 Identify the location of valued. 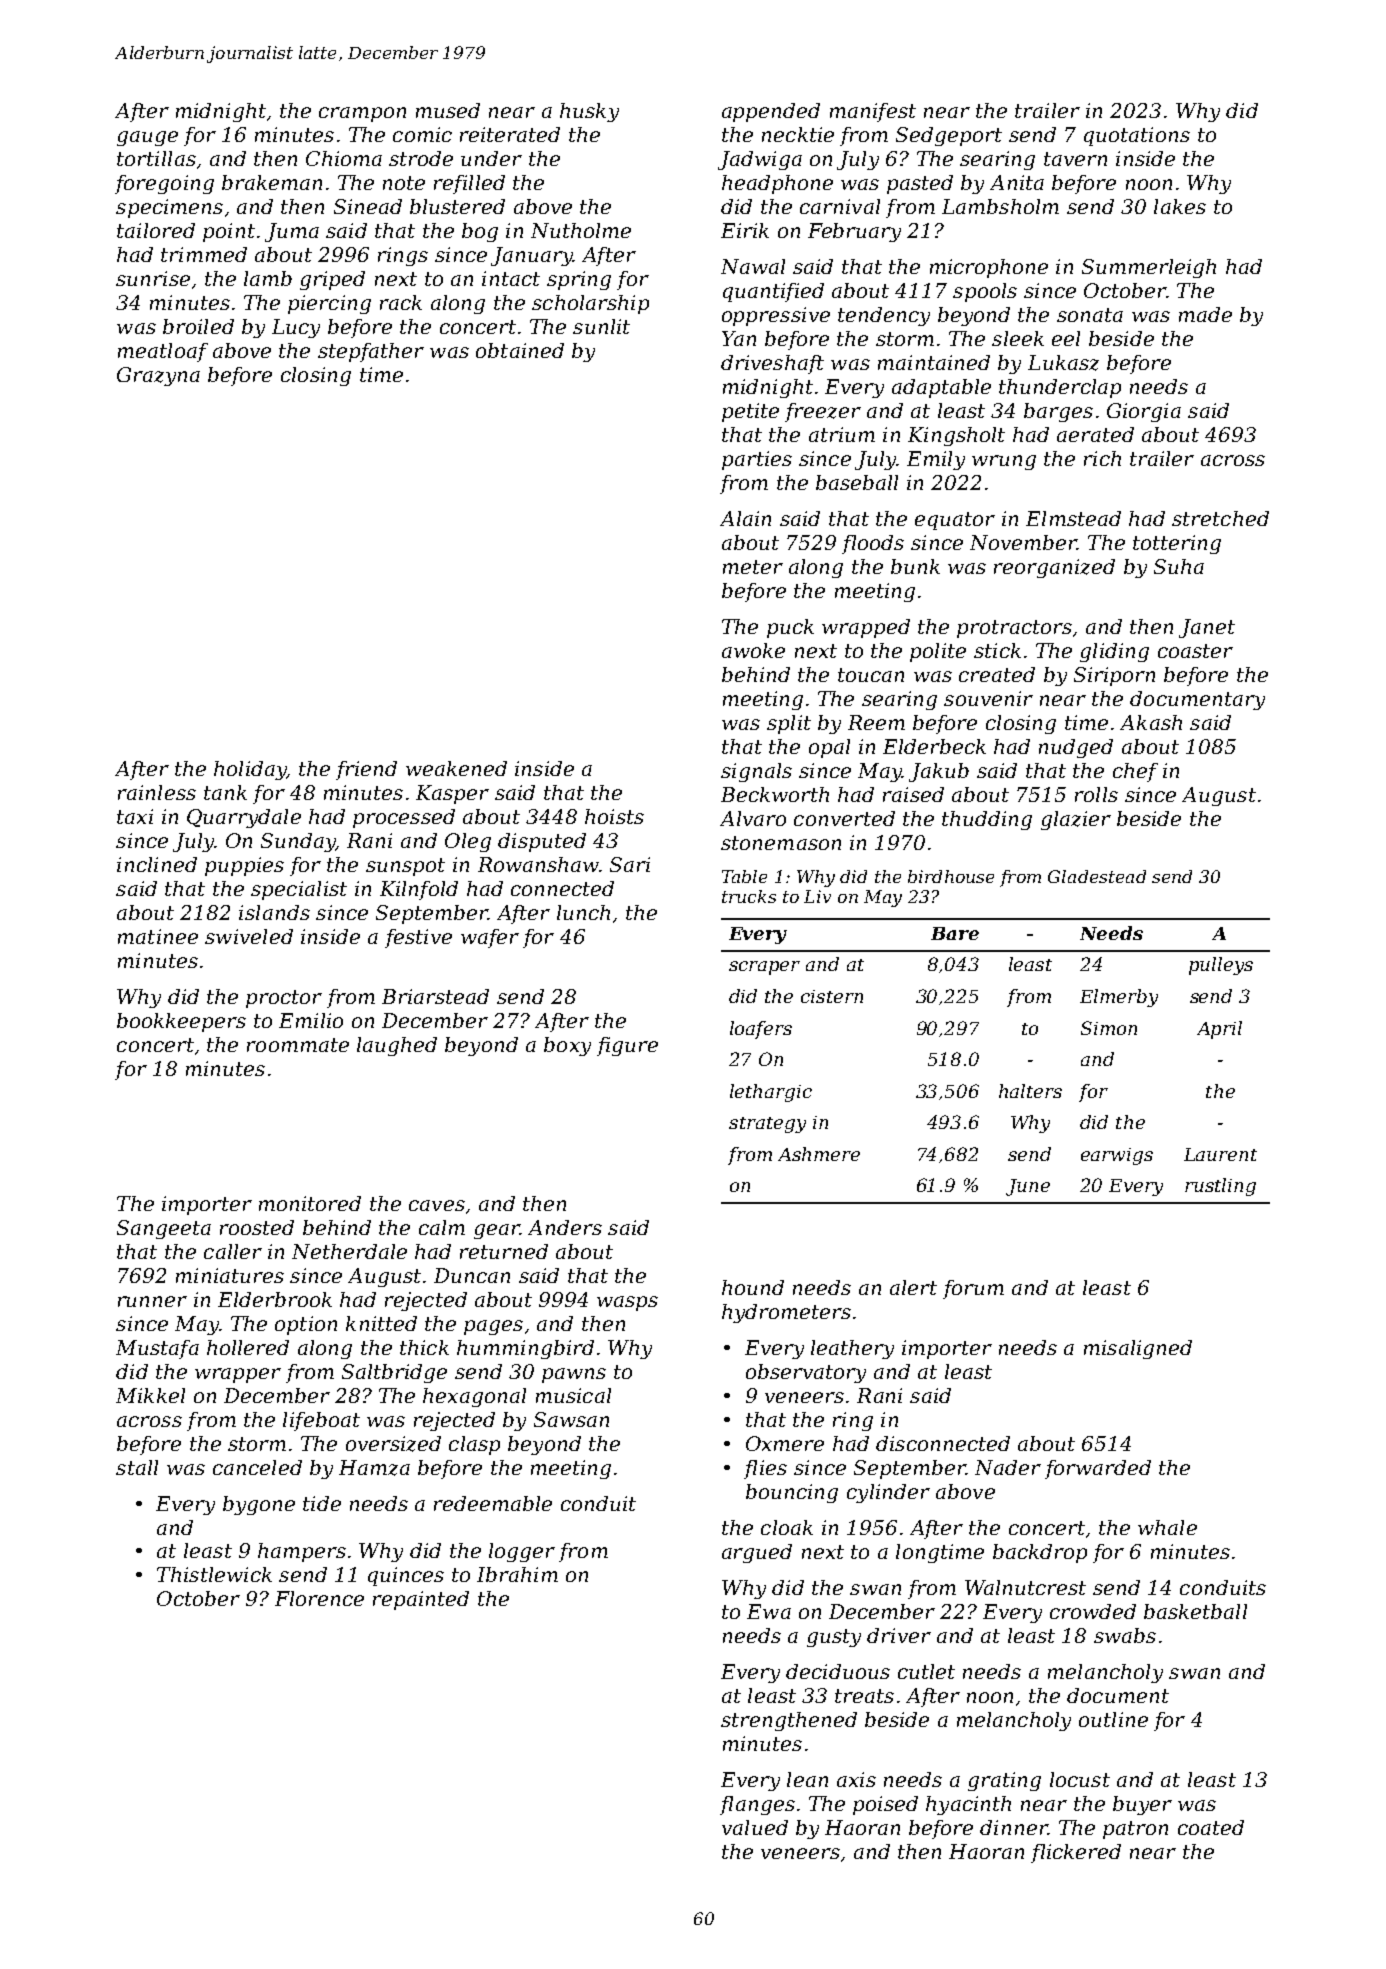
(755, 1827).
